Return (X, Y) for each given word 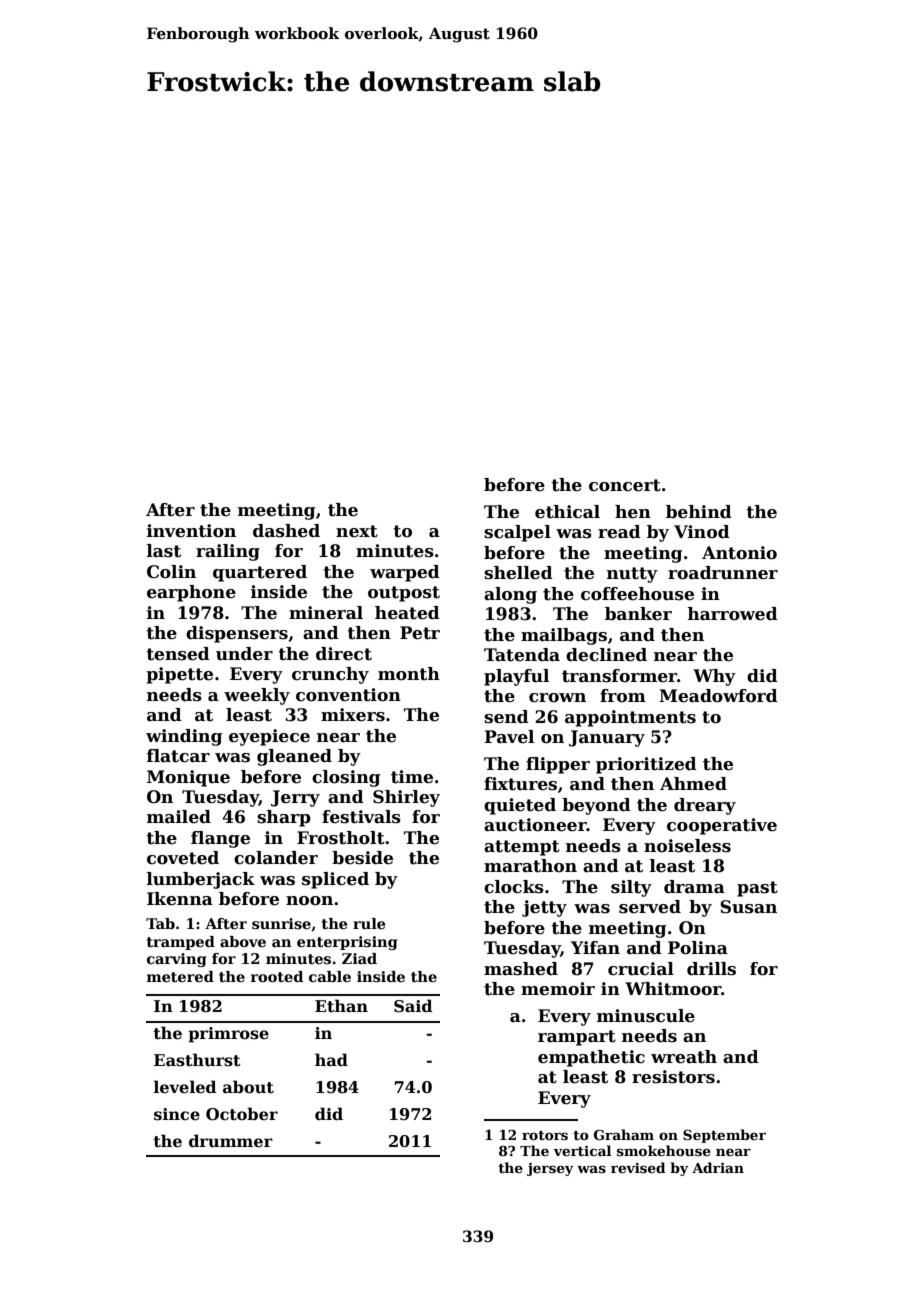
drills (711, 969)
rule (369, 923)
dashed (286, 531)
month (409, 674)
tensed (178, 654)
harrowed (733, 614)
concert (625, 485)
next (357, 531)
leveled (185, 1087)
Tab (160, 923)
